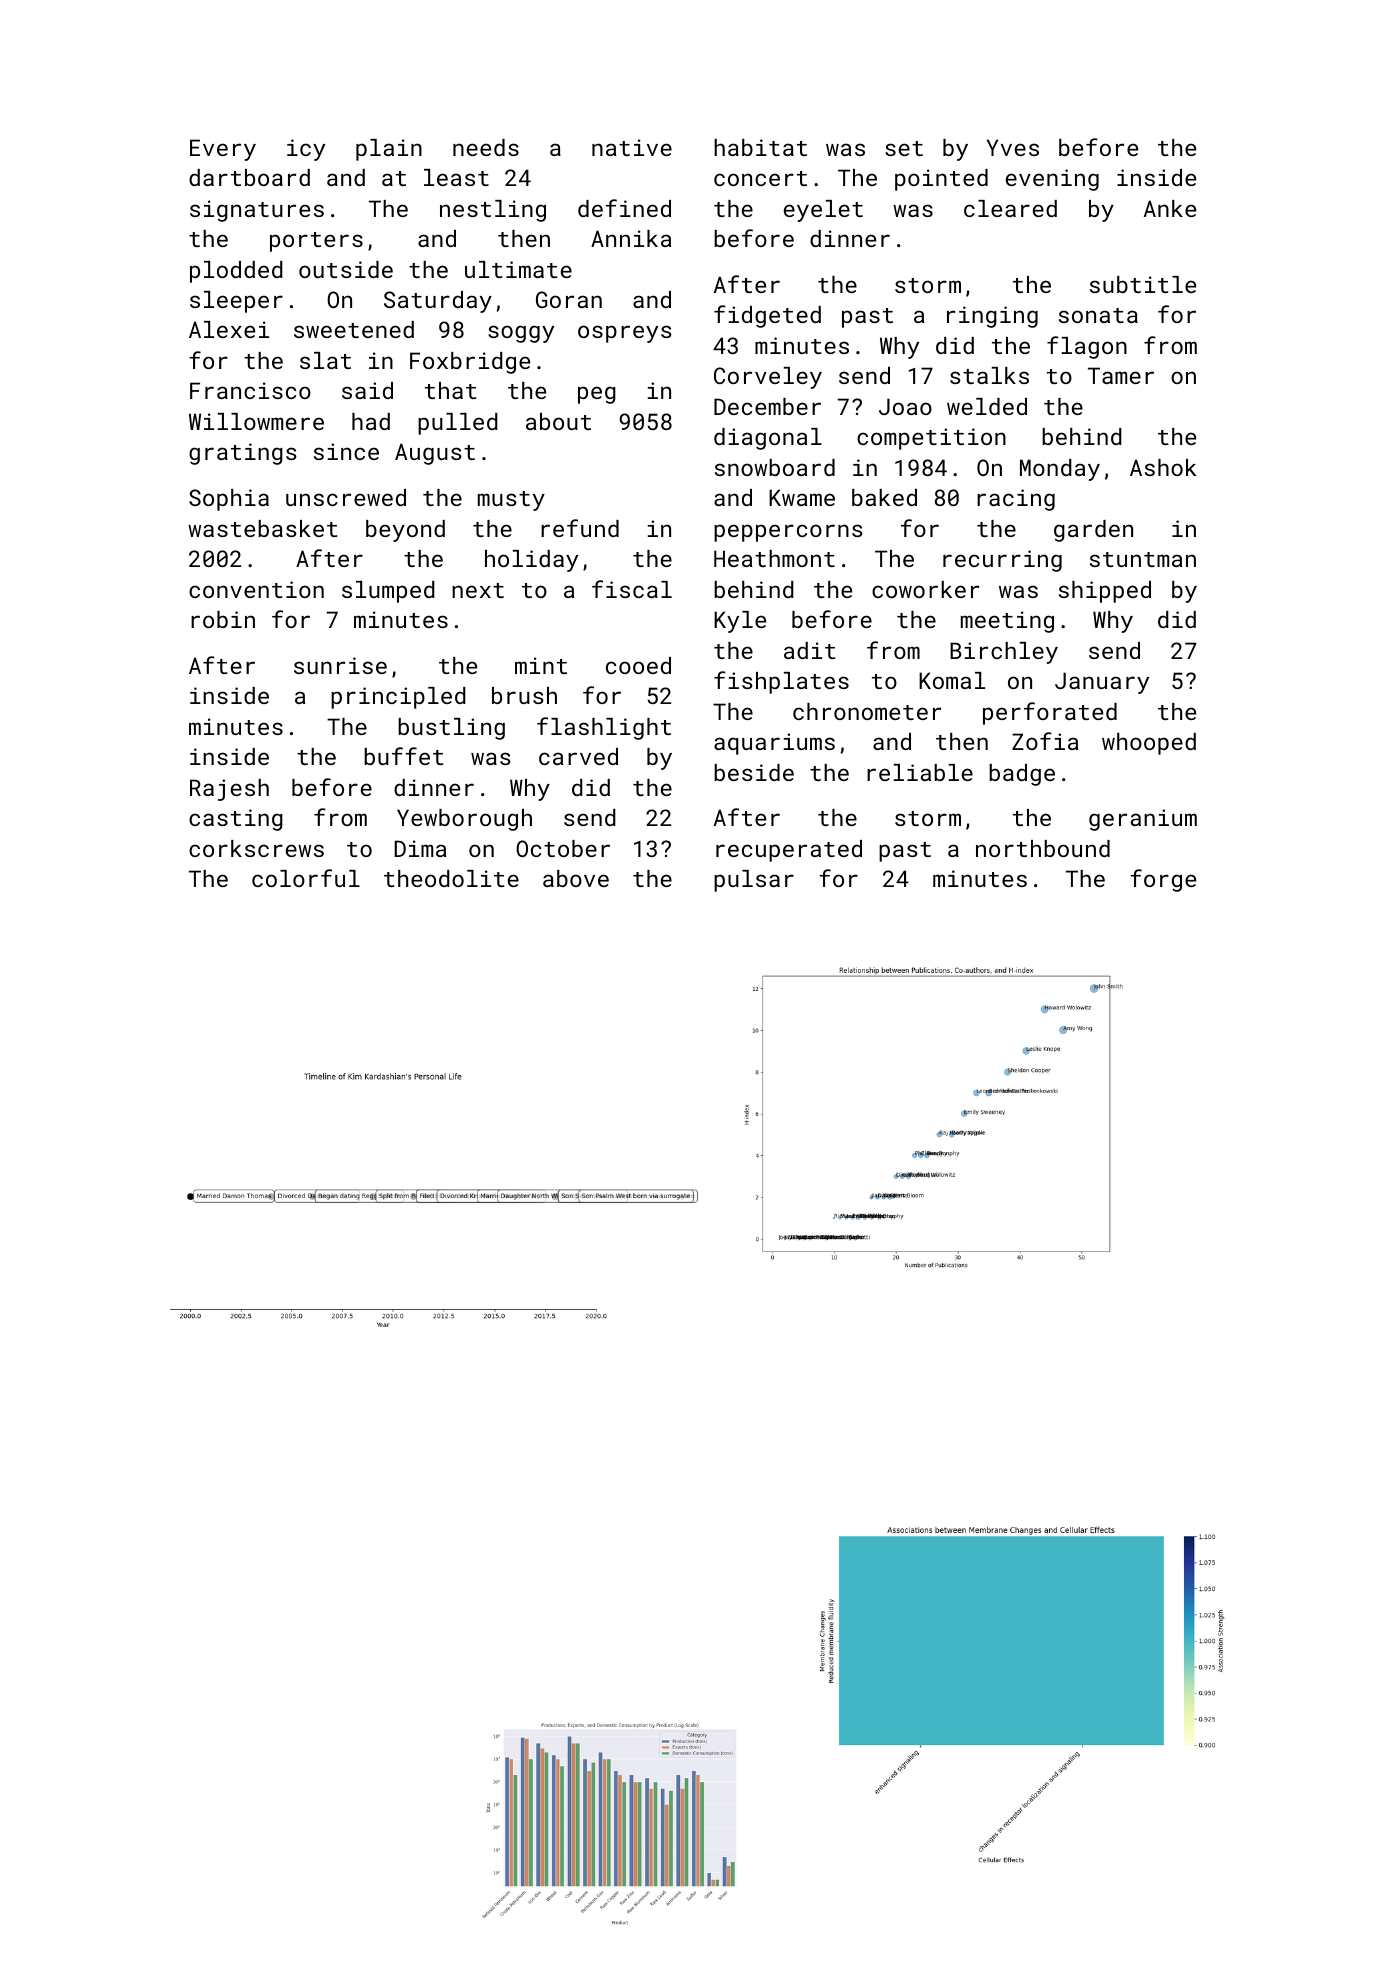  I want to click on about, so click(558, 421).
